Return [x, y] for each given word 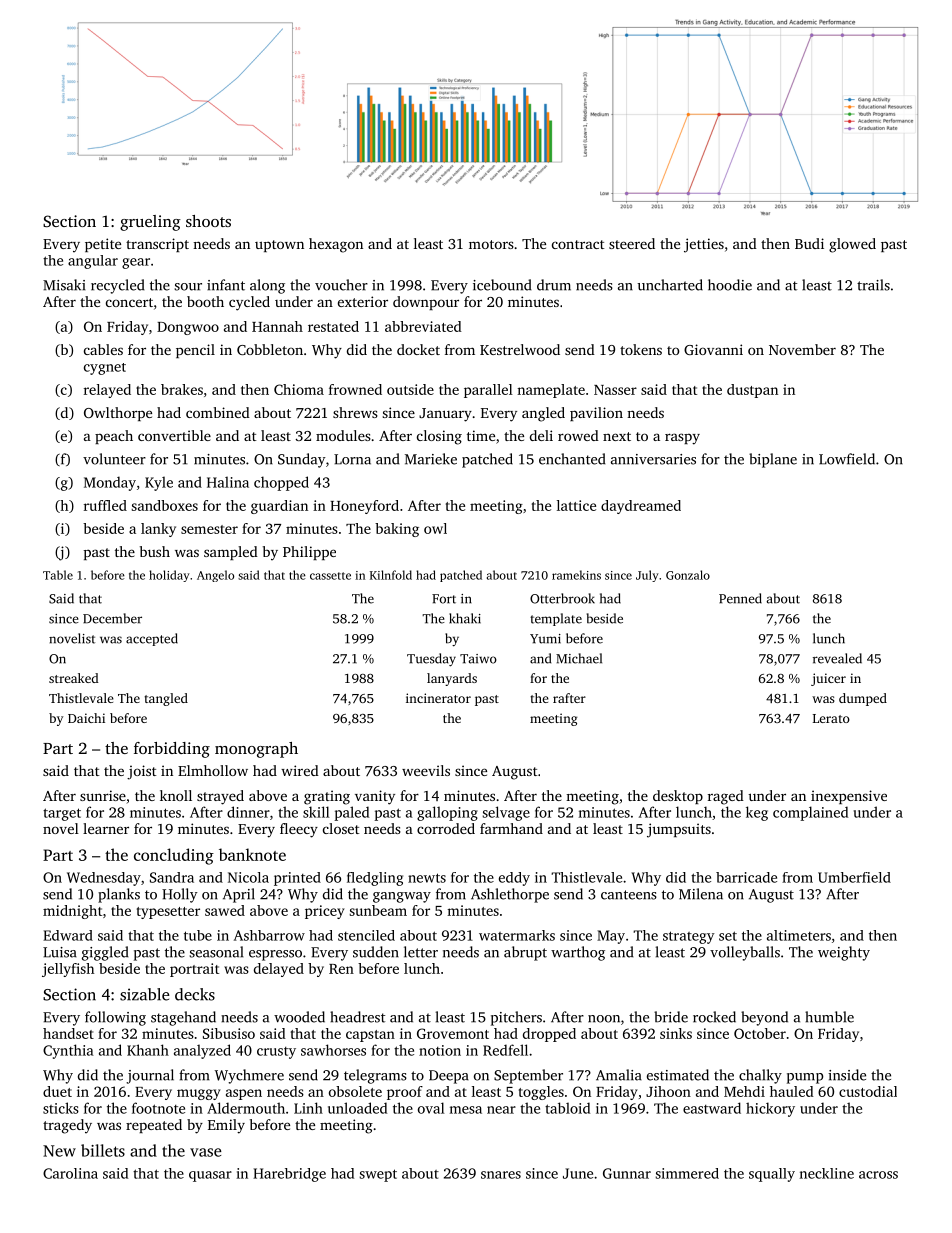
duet [57, 1091]
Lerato [831, 718]
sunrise [103, 795]
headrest [357, 1017]
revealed [837, 658]
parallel [488, 391]
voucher [341, 285]
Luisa [60, 952]
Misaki [64, 285]
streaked [74, 678]
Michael [579, 658]
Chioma [299, 389]
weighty [844, 953]
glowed [852, 245]
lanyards [452, 679]
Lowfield [847, 459]
